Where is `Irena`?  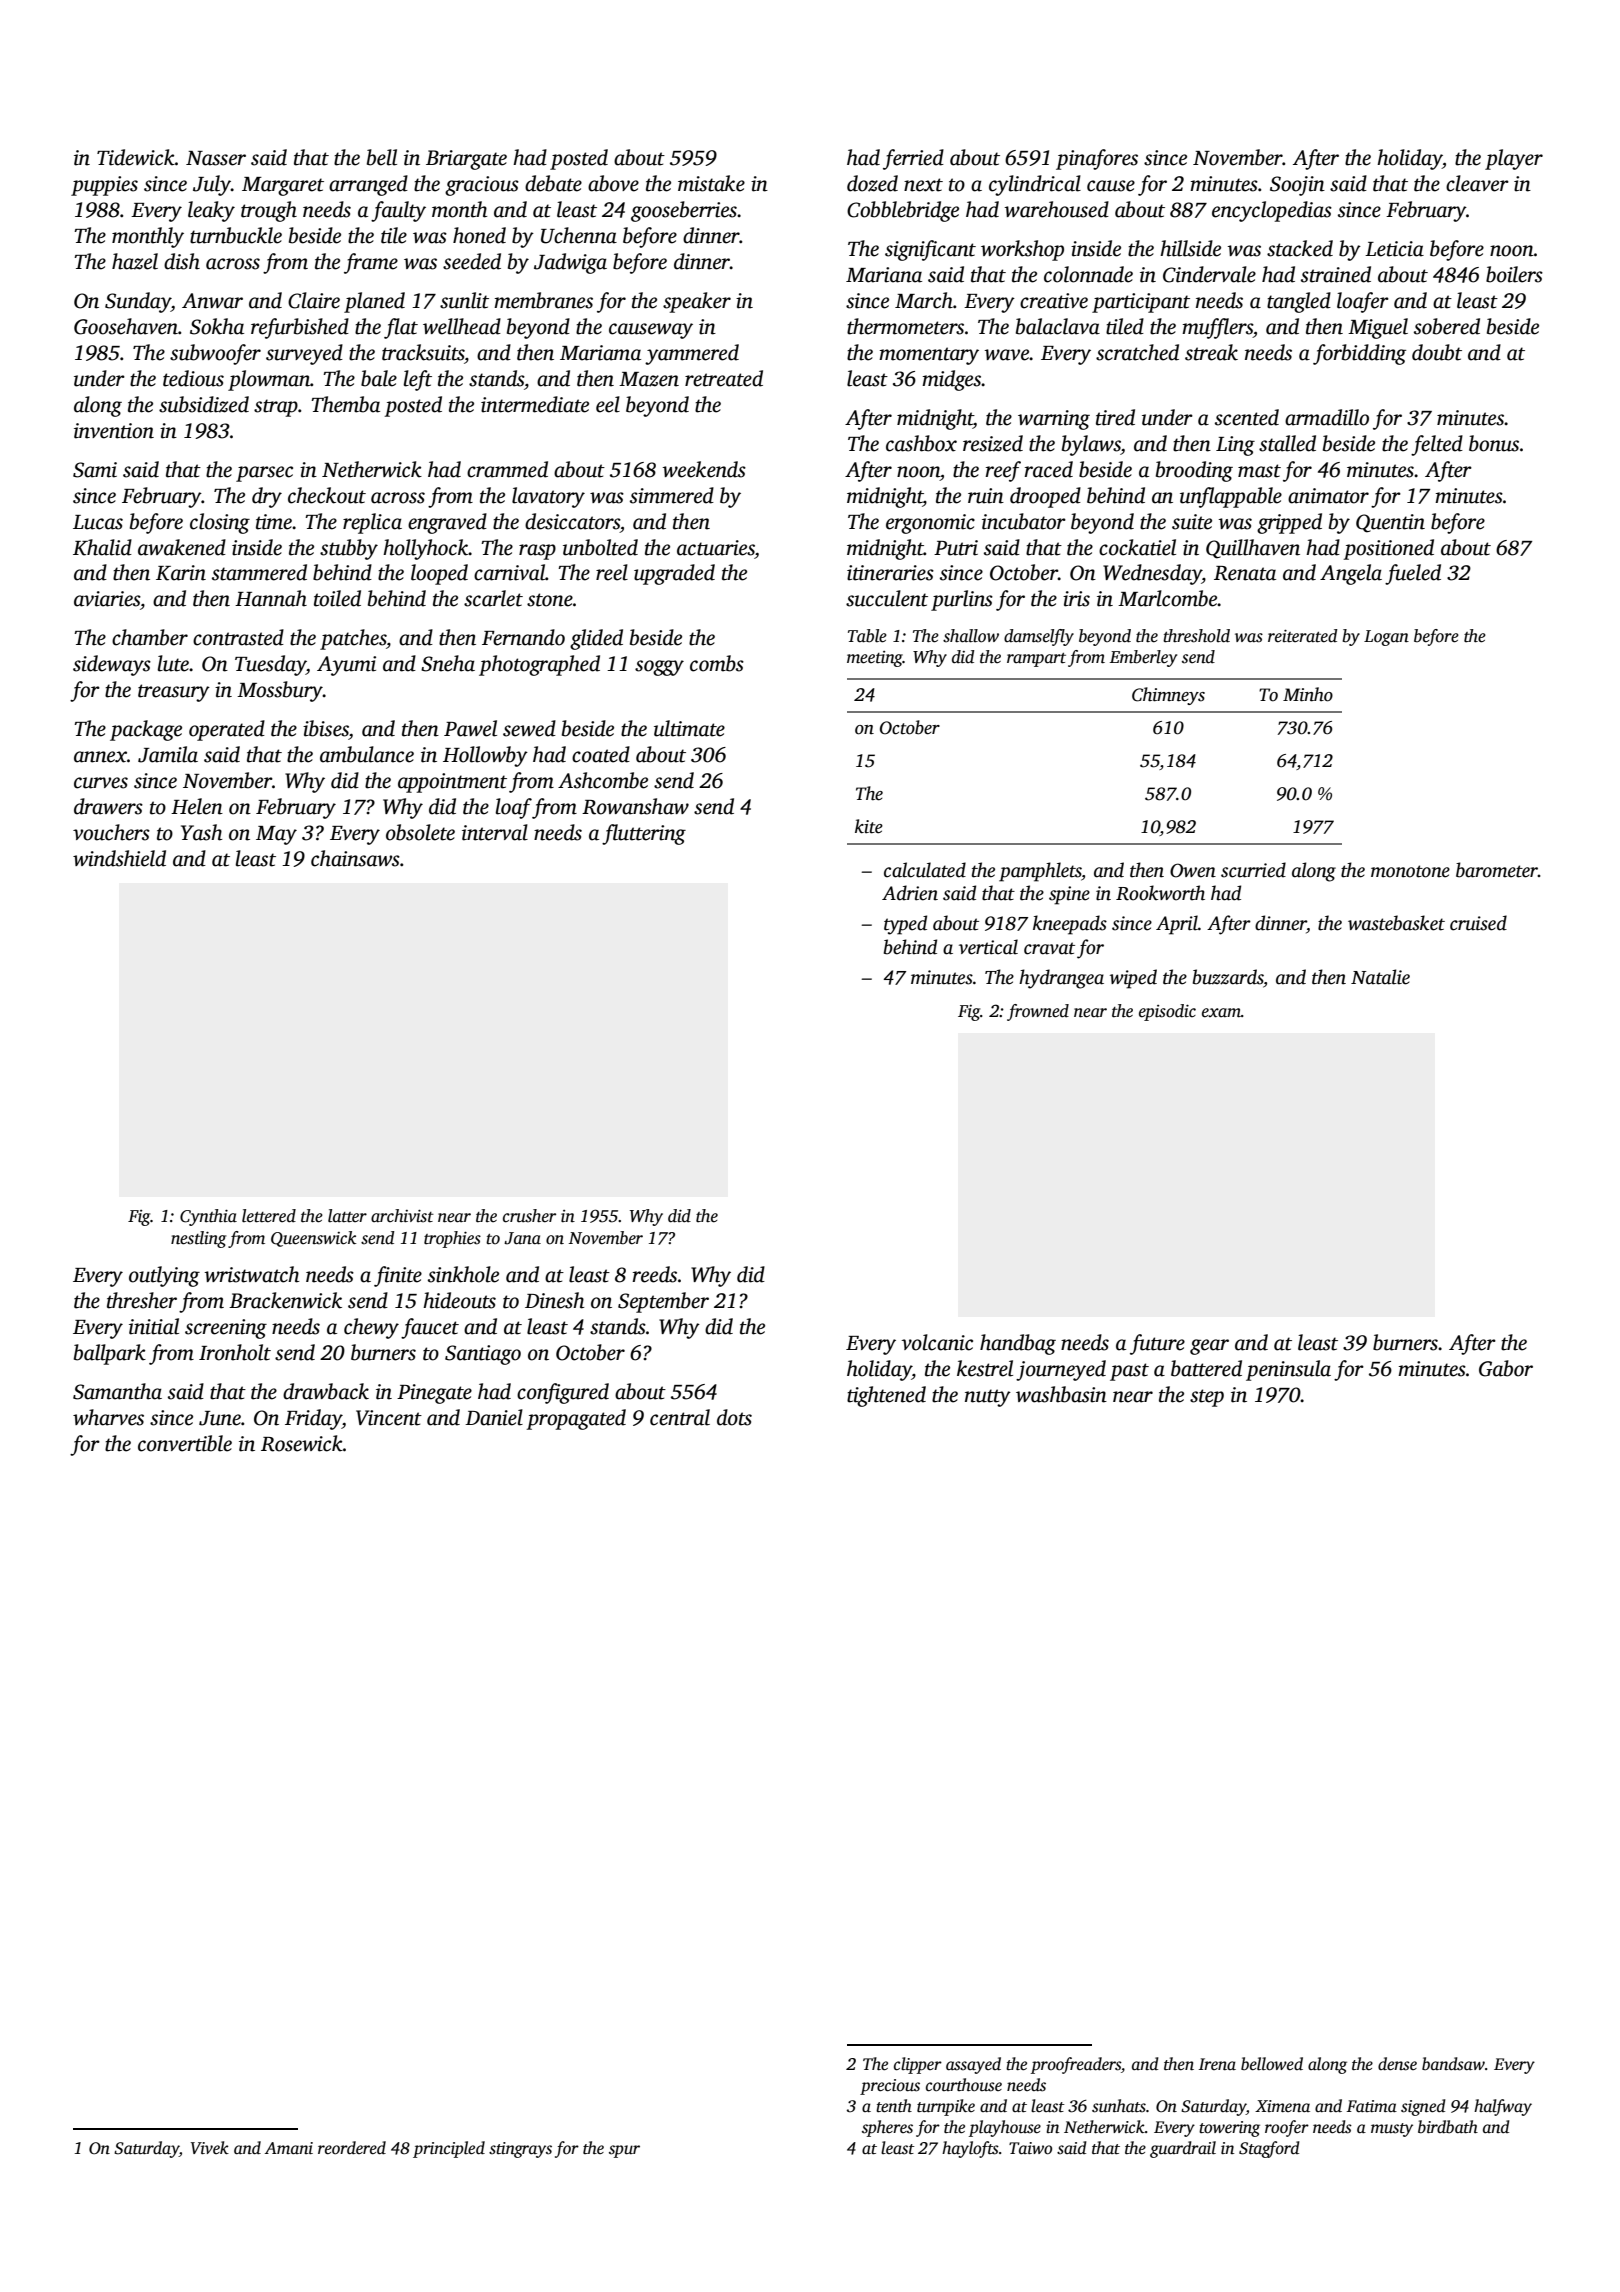
Irena is located at coordinates (1217, 2064).
